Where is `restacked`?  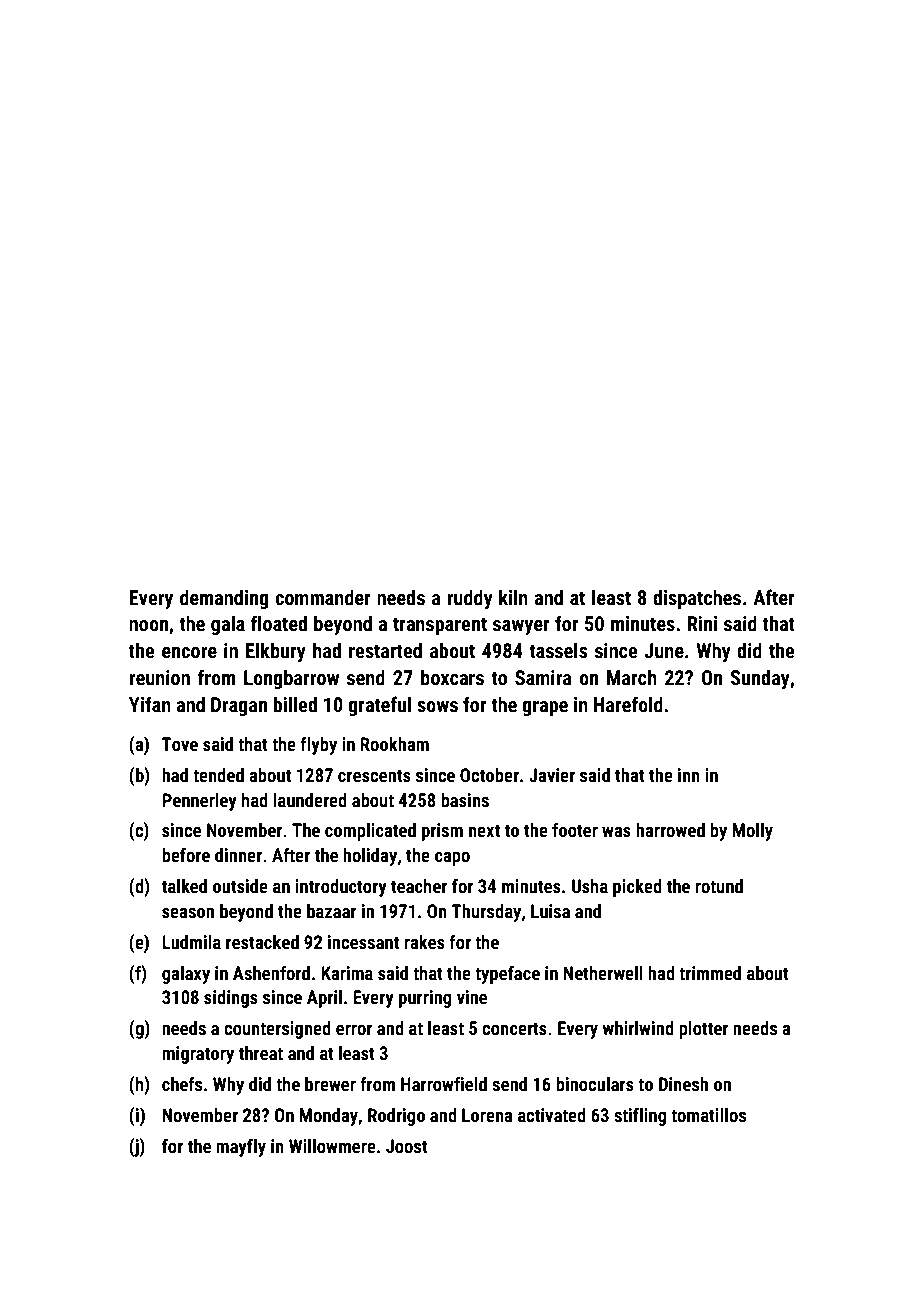
restacked is located at coordinates (262, 942).
